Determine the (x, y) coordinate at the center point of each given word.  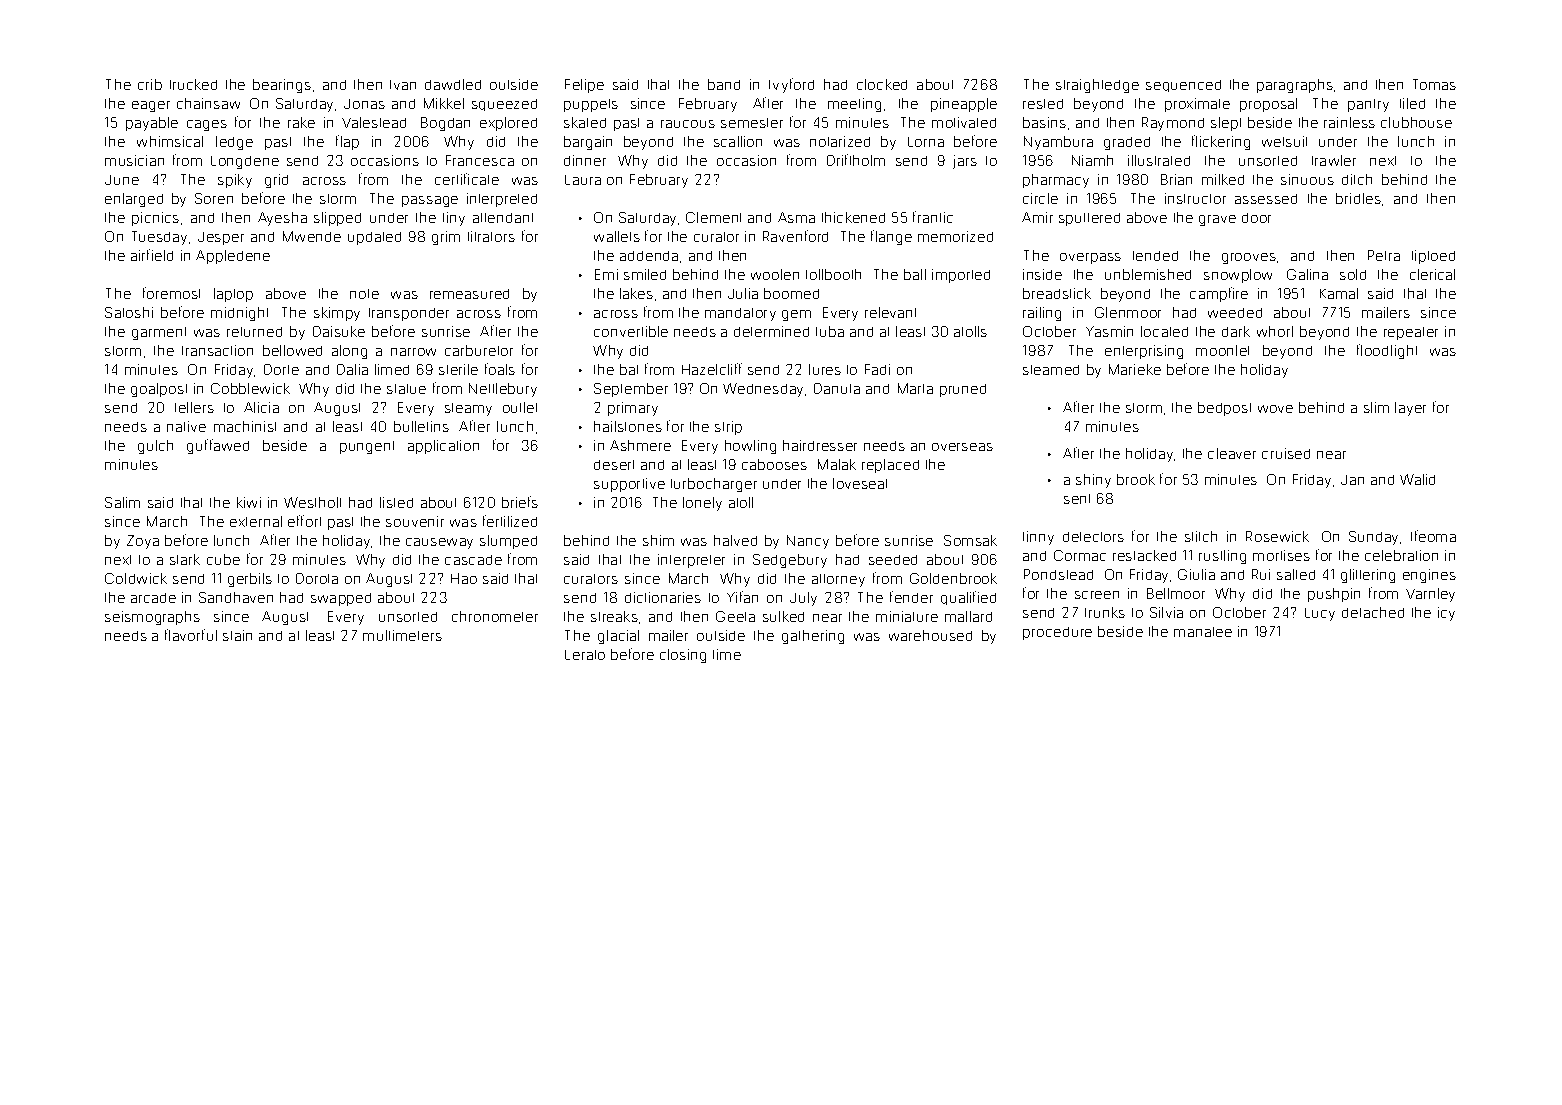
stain (237, 635)
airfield (152, 255)
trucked (193, 84)
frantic (933, 217)
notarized (840, 141)
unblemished (1148, 274)
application (443, 447)
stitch (1201, 536)
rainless (1349, 122)
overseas (962, 447)
